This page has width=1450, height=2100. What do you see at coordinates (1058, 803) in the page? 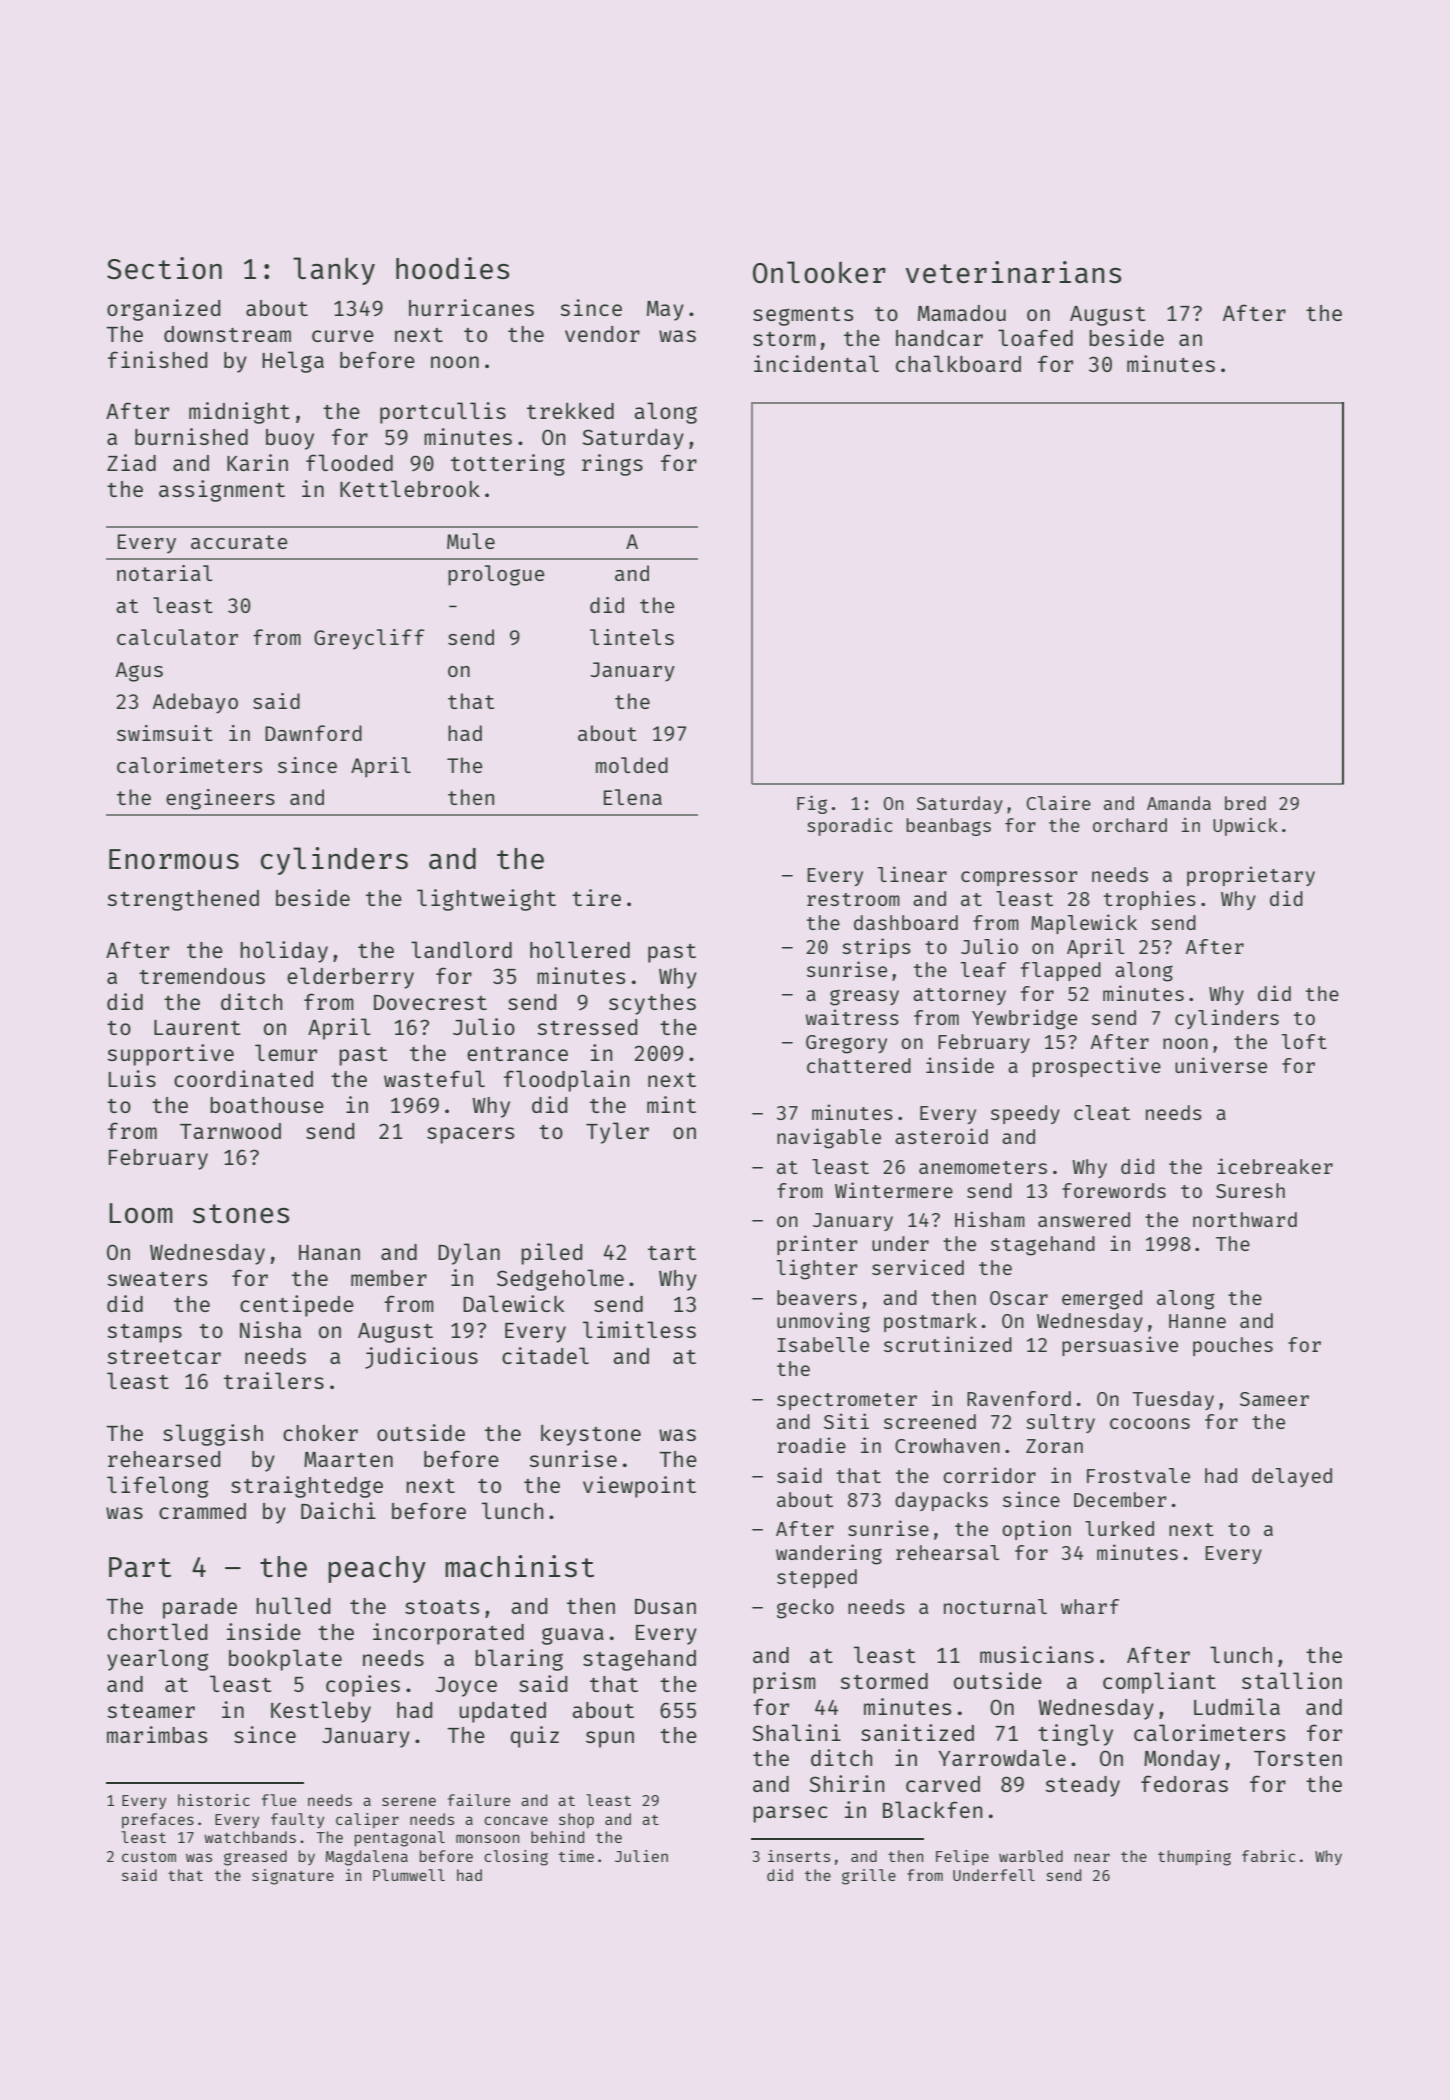
I see `Claire` at bounding box center [1058, 803].
